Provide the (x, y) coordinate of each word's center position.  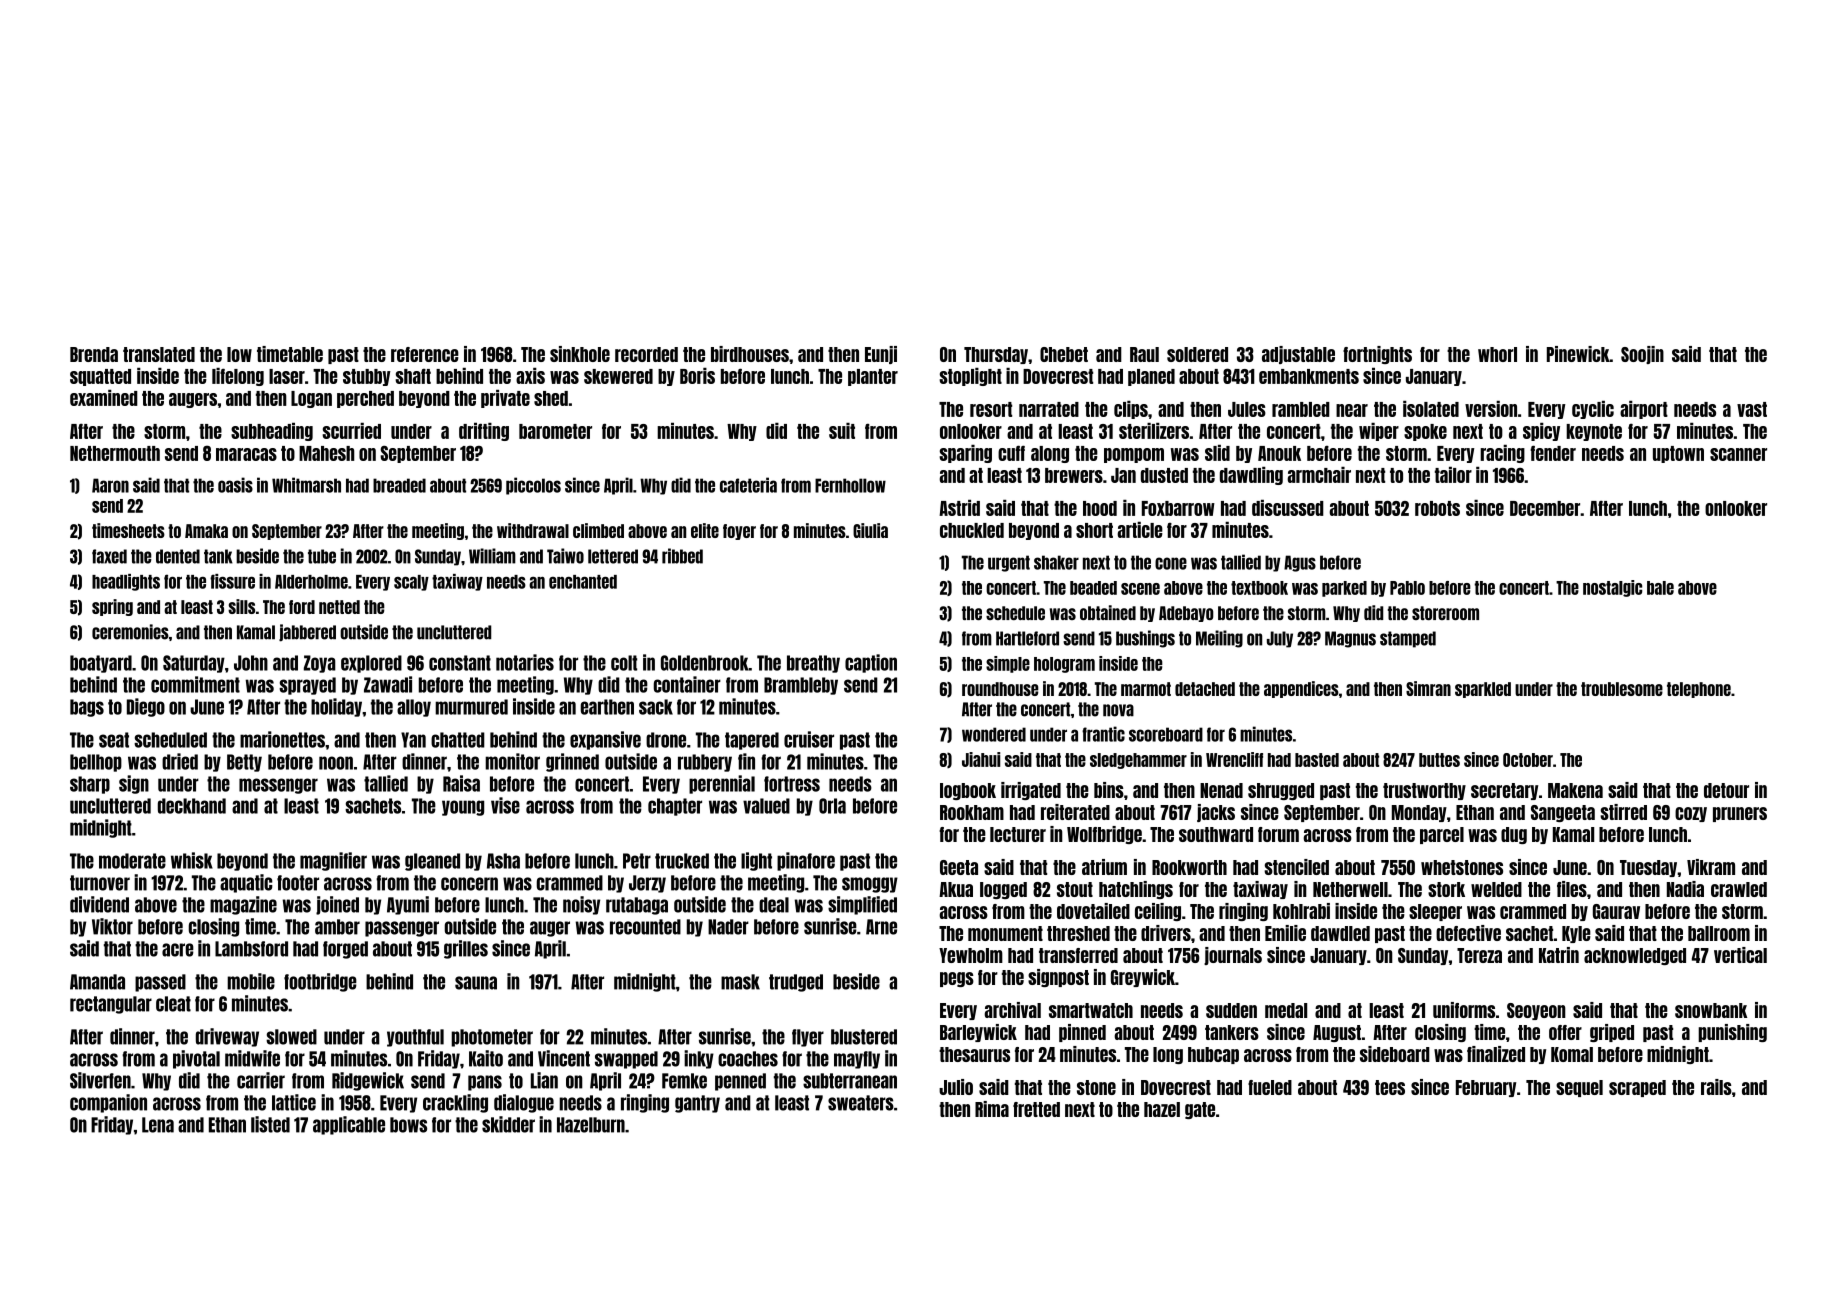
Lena (158, 1125)
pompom (1134, 455)
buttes (1439, 760)
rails (1716, 1087)
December (1545, 508)
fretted (1036, 1109)
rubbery (705, 763)
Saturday (194, 664)
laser (287, 376)
